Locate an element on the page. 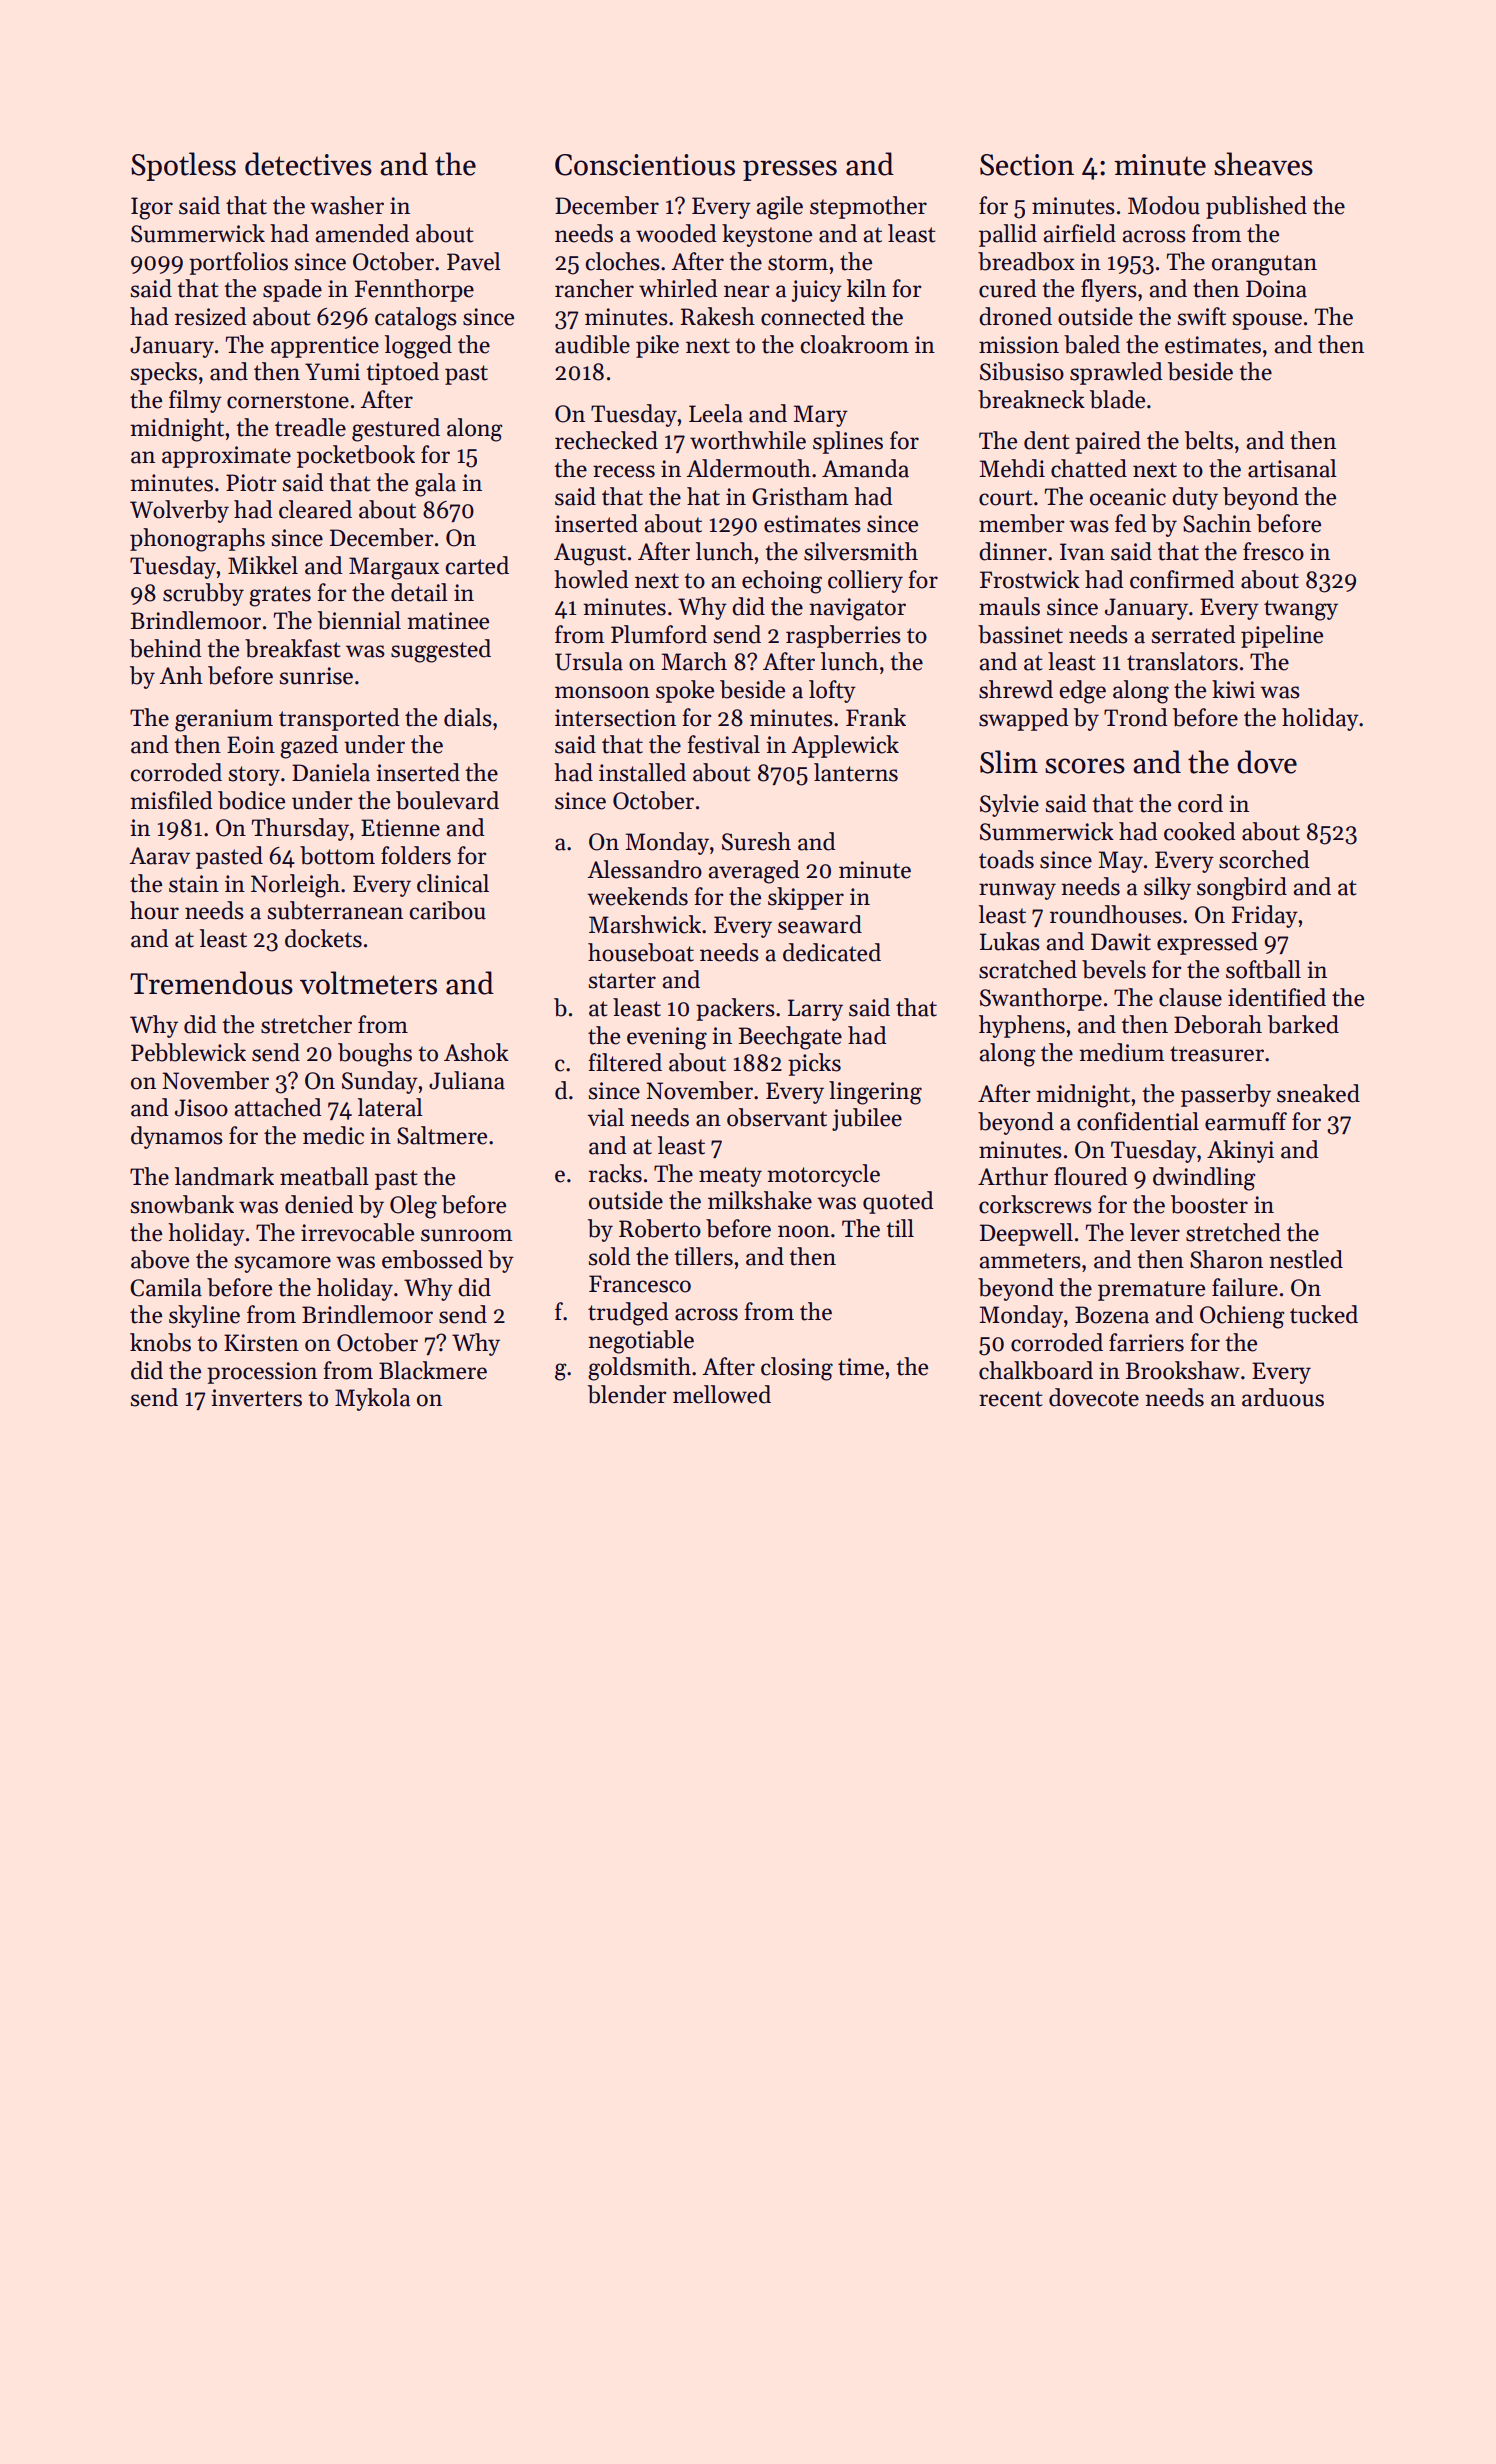 This image has width=1496, height=2464. landmark is located at coordinates (224, 1176).
